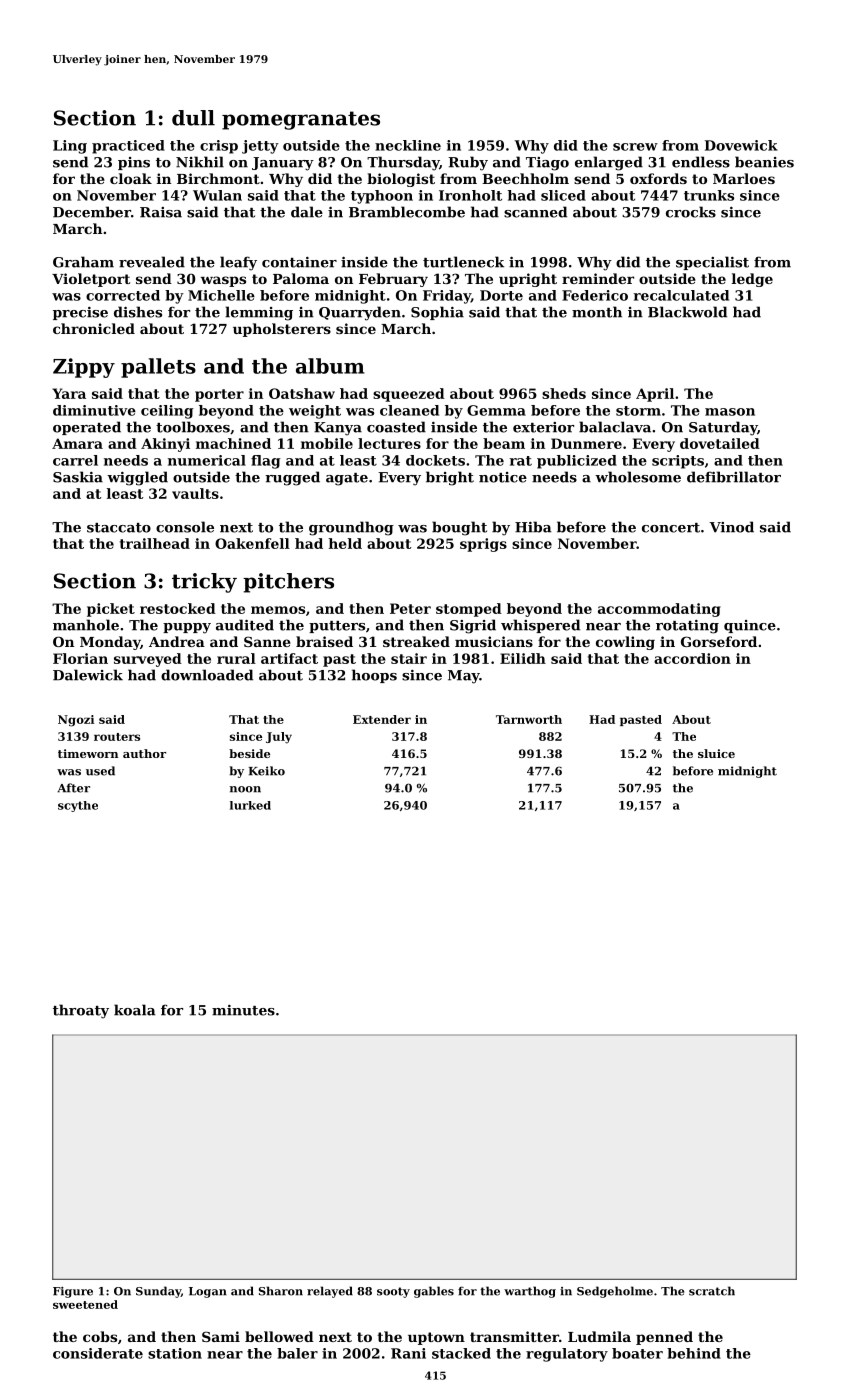 The height and width of the image is (1400, 849). What do you see at coordinates (716, 753) in the image?
I see `sluice` at bounding box center [716, 753].
